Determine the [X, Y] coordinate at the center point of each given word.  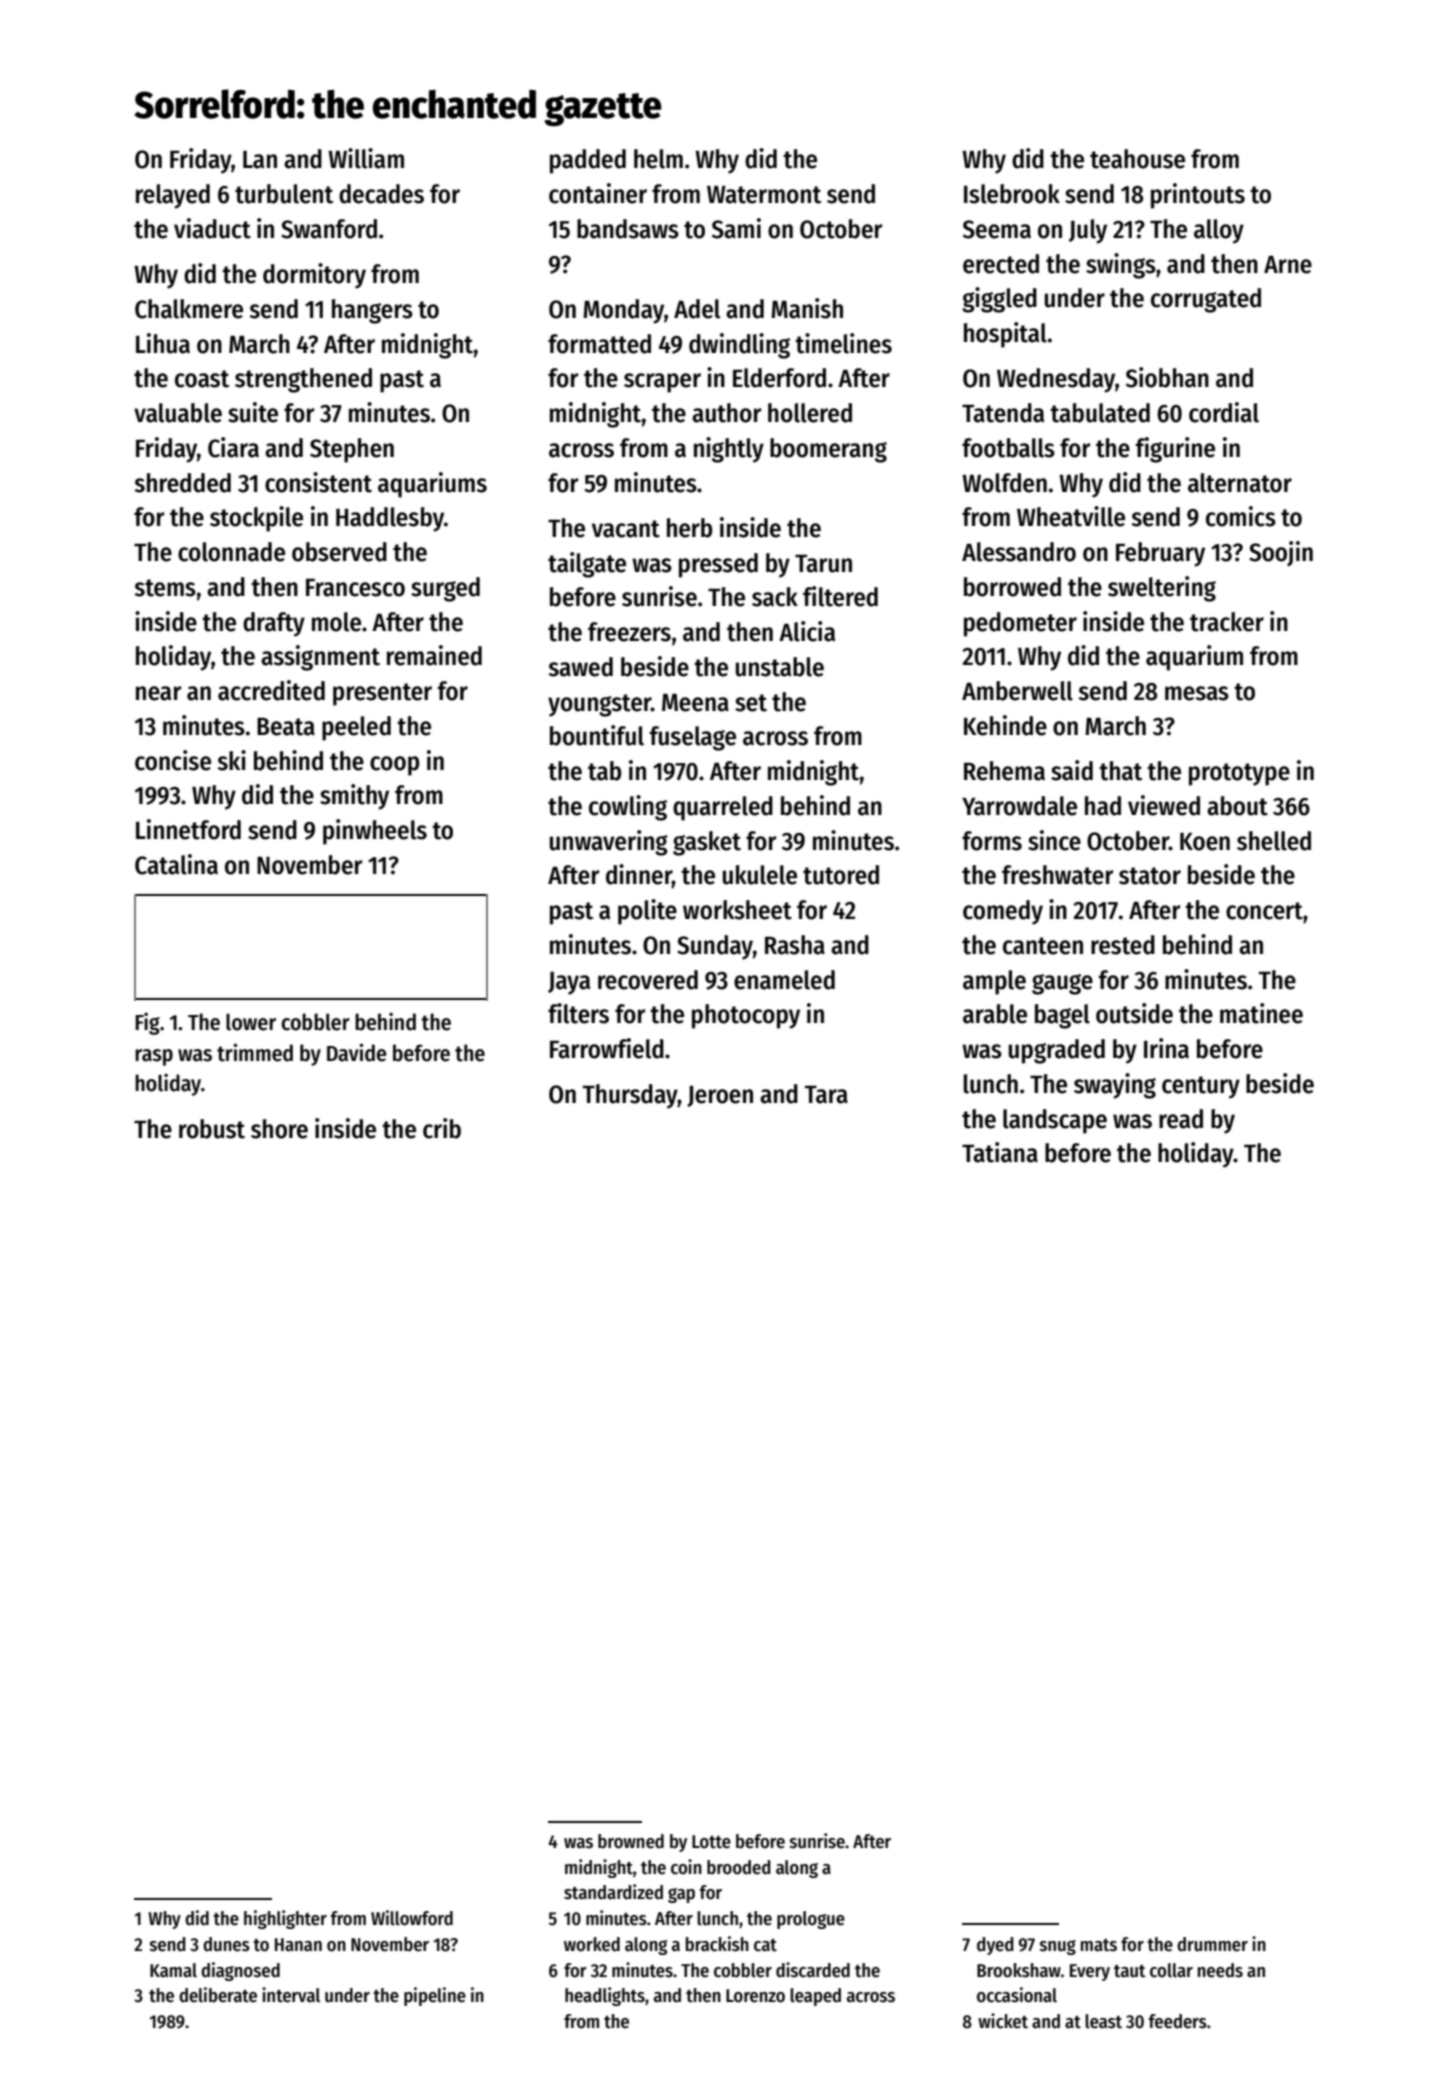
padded [588, 161]
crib [442, 1128]
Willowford [412, 1918]
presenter [382, 694]
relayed [173, 196]
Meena [695, 703]
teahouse [1137, 159]
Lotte [711, 1842]
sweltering [1162, 589]
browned [631, 1841]
